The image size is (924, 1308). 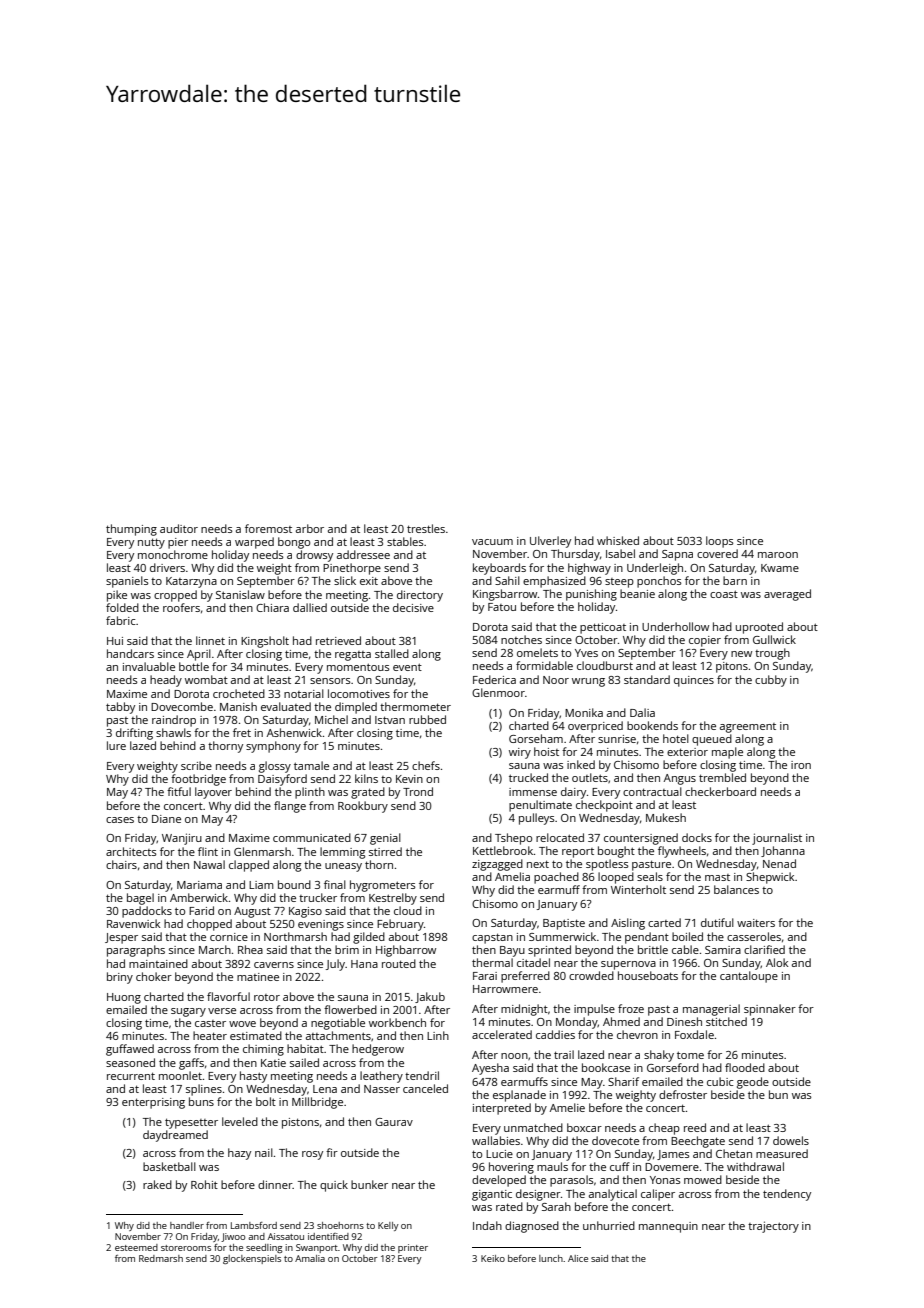 What do you see at coordinates (136, 1247) in the page?
I see `esteemed` at bounding box center [136, 1247].
